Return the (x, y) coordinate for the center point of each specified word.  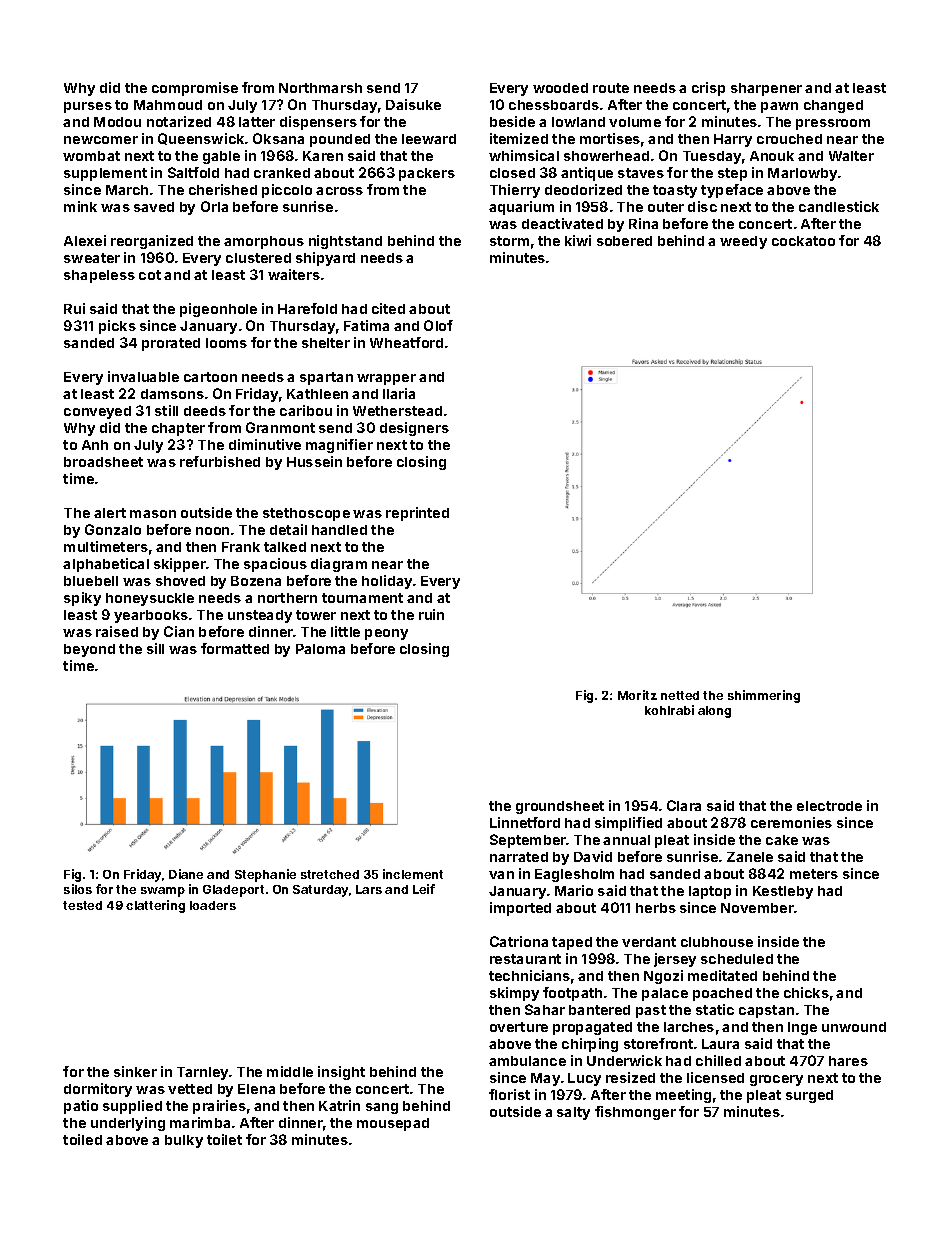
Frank (241, 547)
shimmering (764, 696)
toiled (82, 1139)
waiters (294, 274)
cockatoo (803, 241)
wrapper (386, 379)
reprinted (417, 514)
